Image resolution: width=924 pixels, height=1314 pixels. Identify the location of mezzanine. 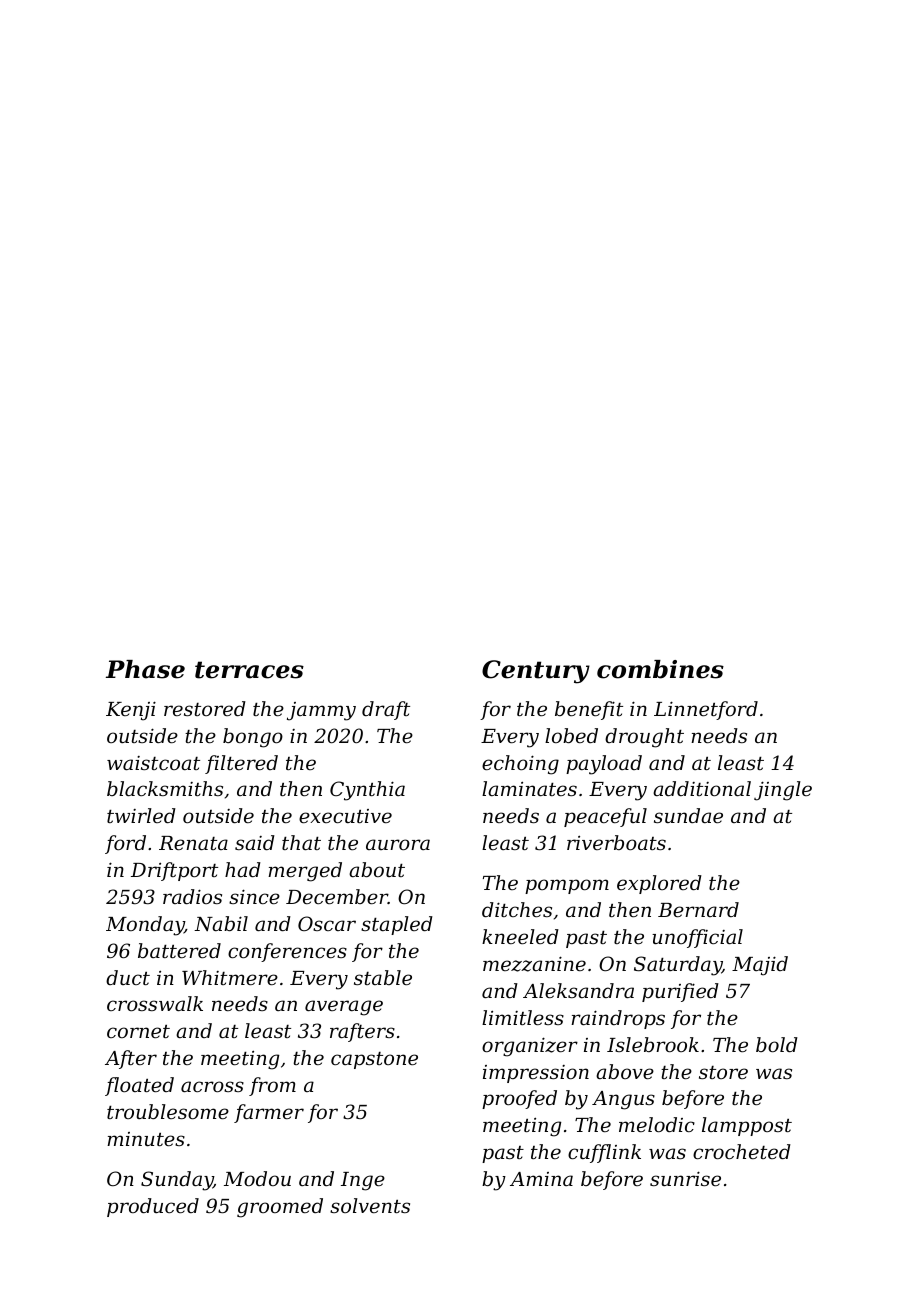
(534, 964).
